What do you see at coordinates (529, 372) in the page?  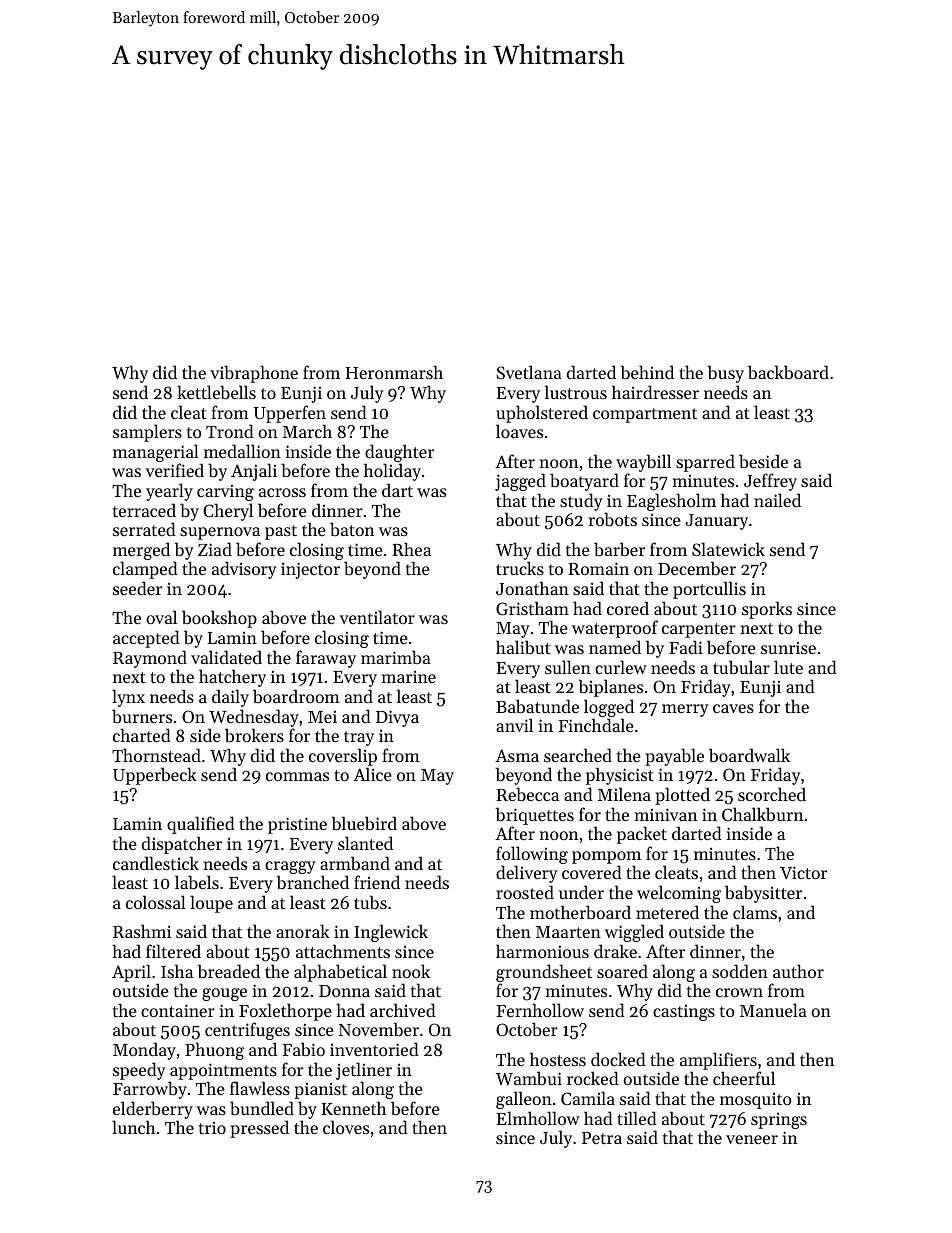 I see `Svetlana` at bounding box center [529, 372].
